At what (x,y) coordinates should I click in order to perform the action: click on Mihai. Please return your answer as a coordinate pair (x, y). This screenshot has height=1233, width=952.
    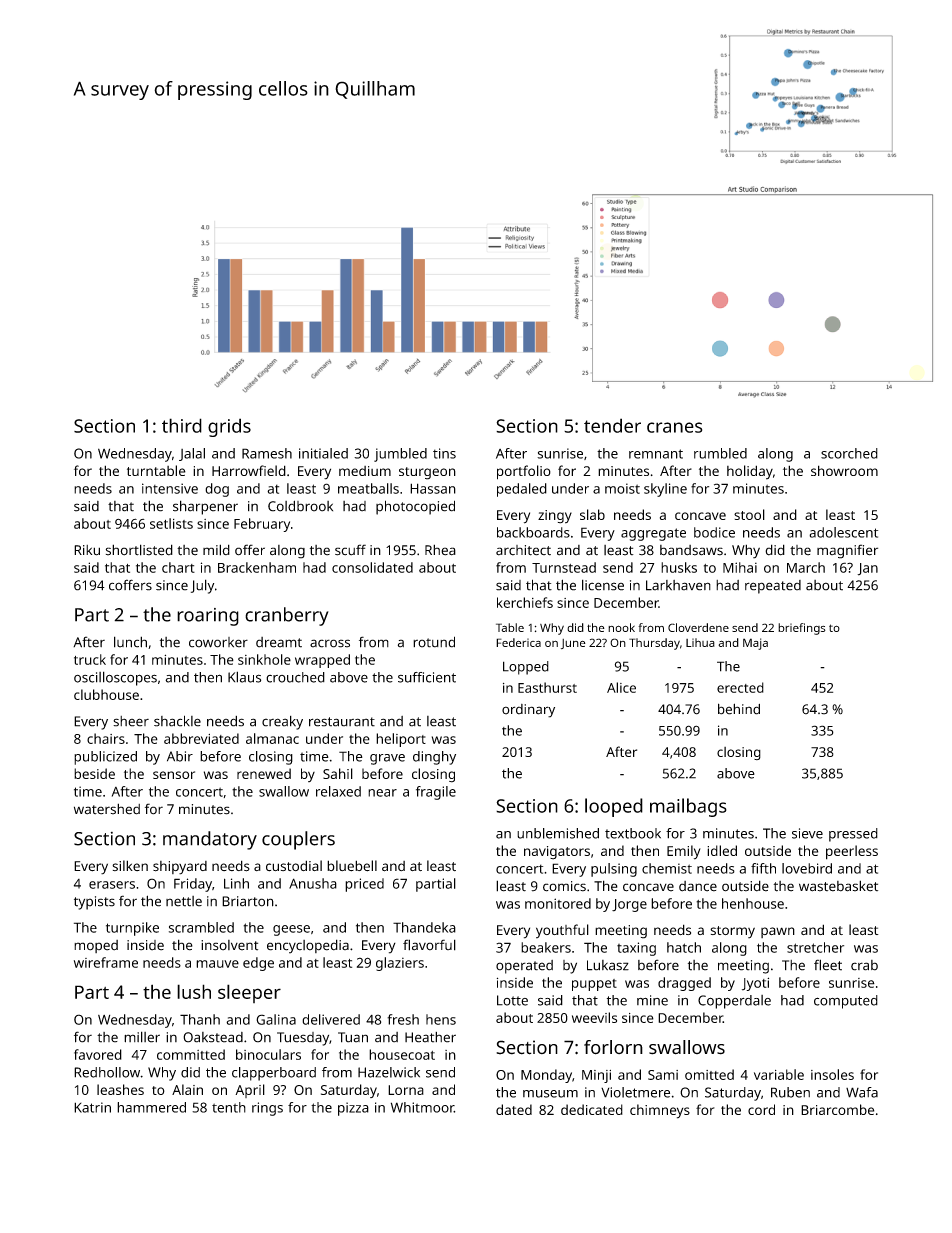
    Looking at the image, I should click on (740, 567).
